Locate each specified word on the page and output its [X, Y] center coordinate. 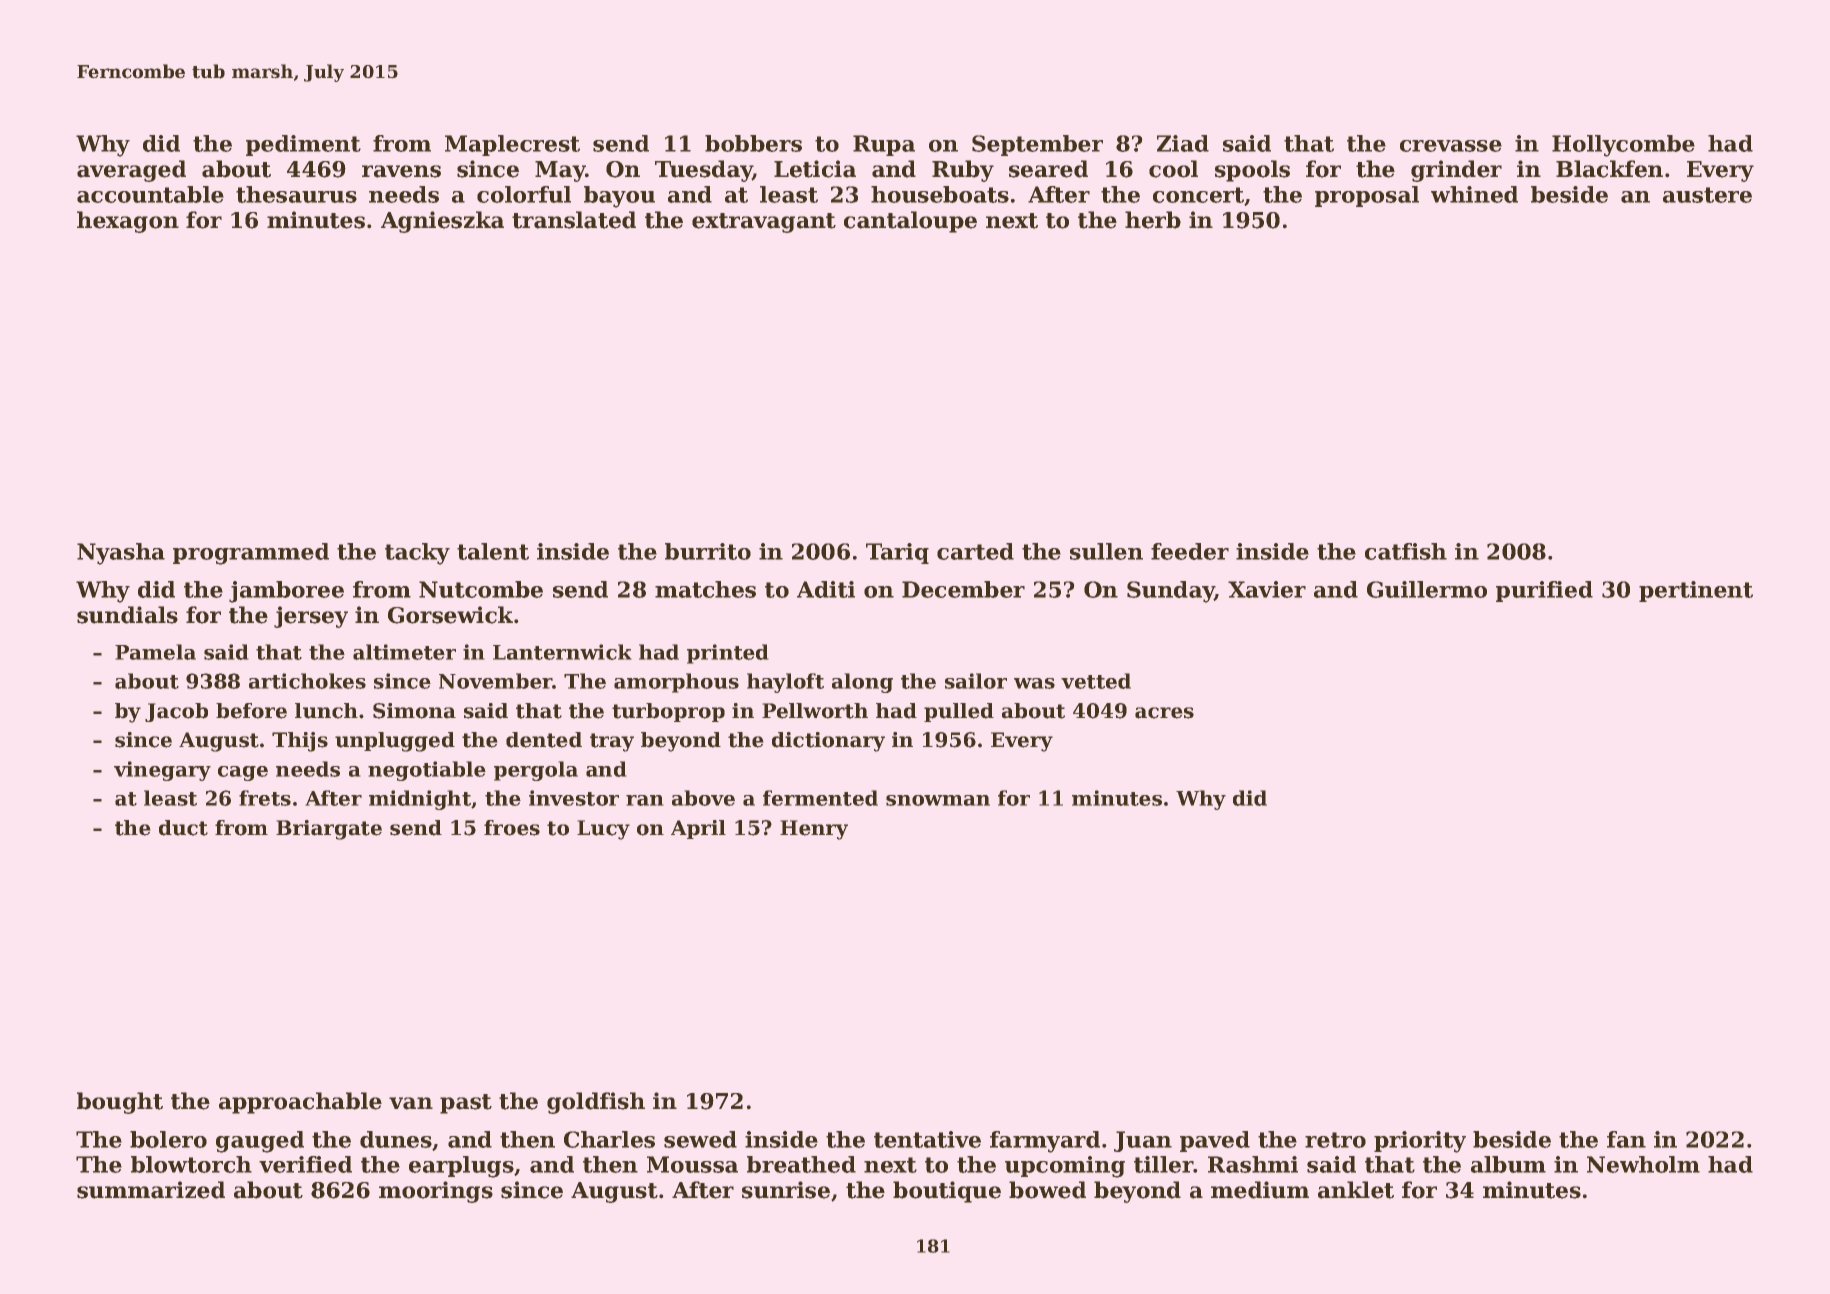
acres [1164, 713]
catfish [1406, 551]
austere [1707, 195]
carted [975, 551]
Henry [814, 830]
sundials [127, 615]
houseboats [940, 194]
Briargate [329, 830]
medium [1260, 1190]
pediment [303, 145]
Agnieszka [442, 222]
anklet [1356, 1190]
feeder [1190, 551]
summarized [151, 1190]
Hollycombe [1623, 146]
